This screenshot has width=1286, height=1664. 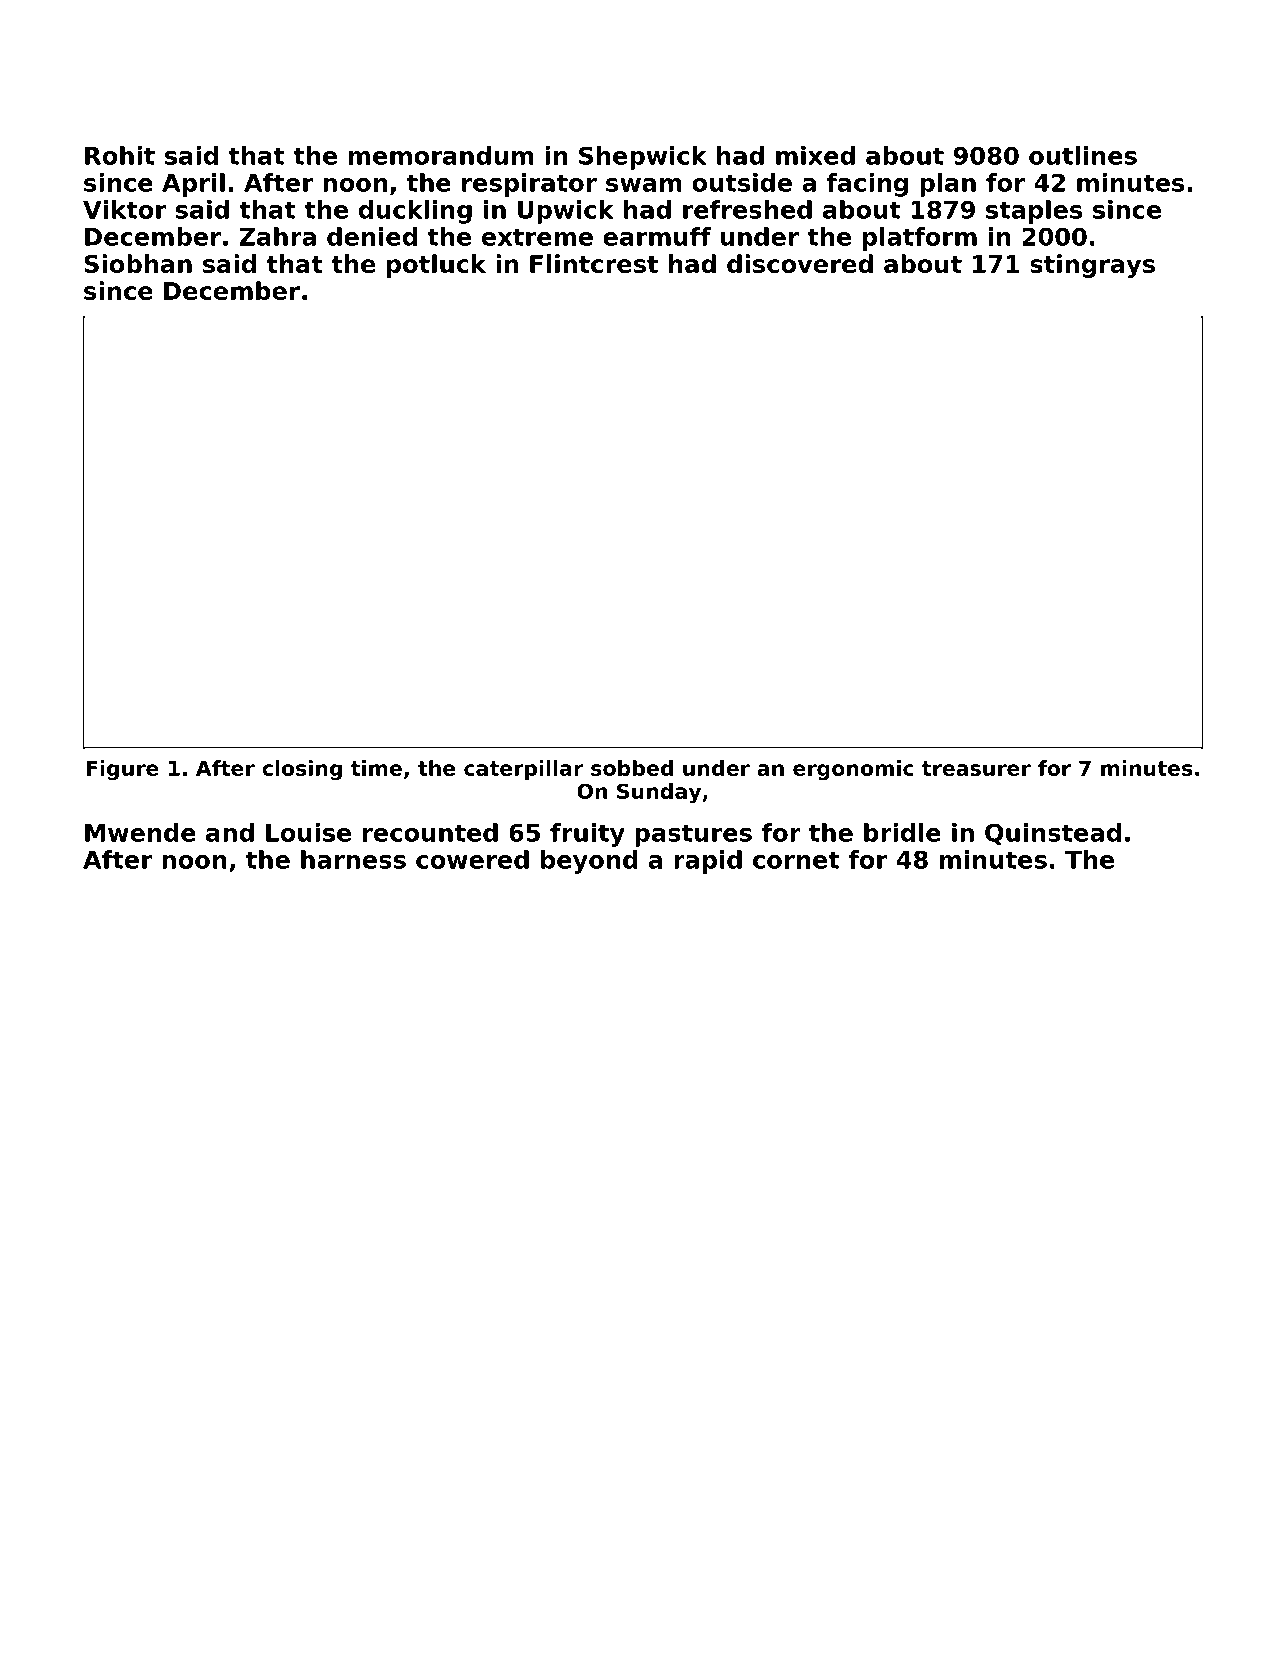 I want to click on memorandum, so click(x=441, y=155).
